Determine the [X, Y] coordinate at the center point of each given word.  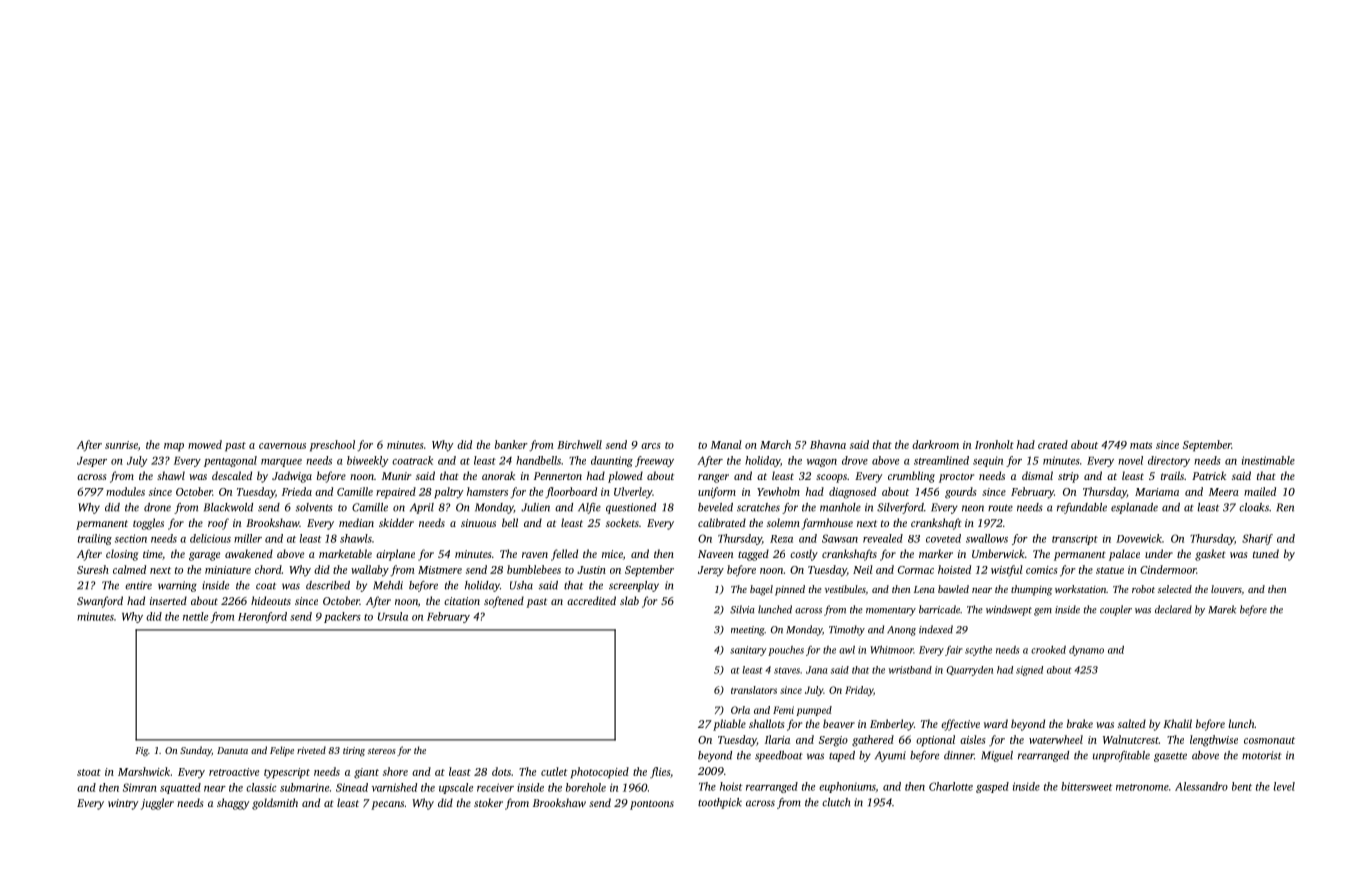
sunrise [121, 445]
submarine [304, 787]
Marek [1222, 609]
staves [787, 670]
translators [754, 690]
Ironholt [994, 444]
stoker [488, 802]
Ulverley [633, 493]
